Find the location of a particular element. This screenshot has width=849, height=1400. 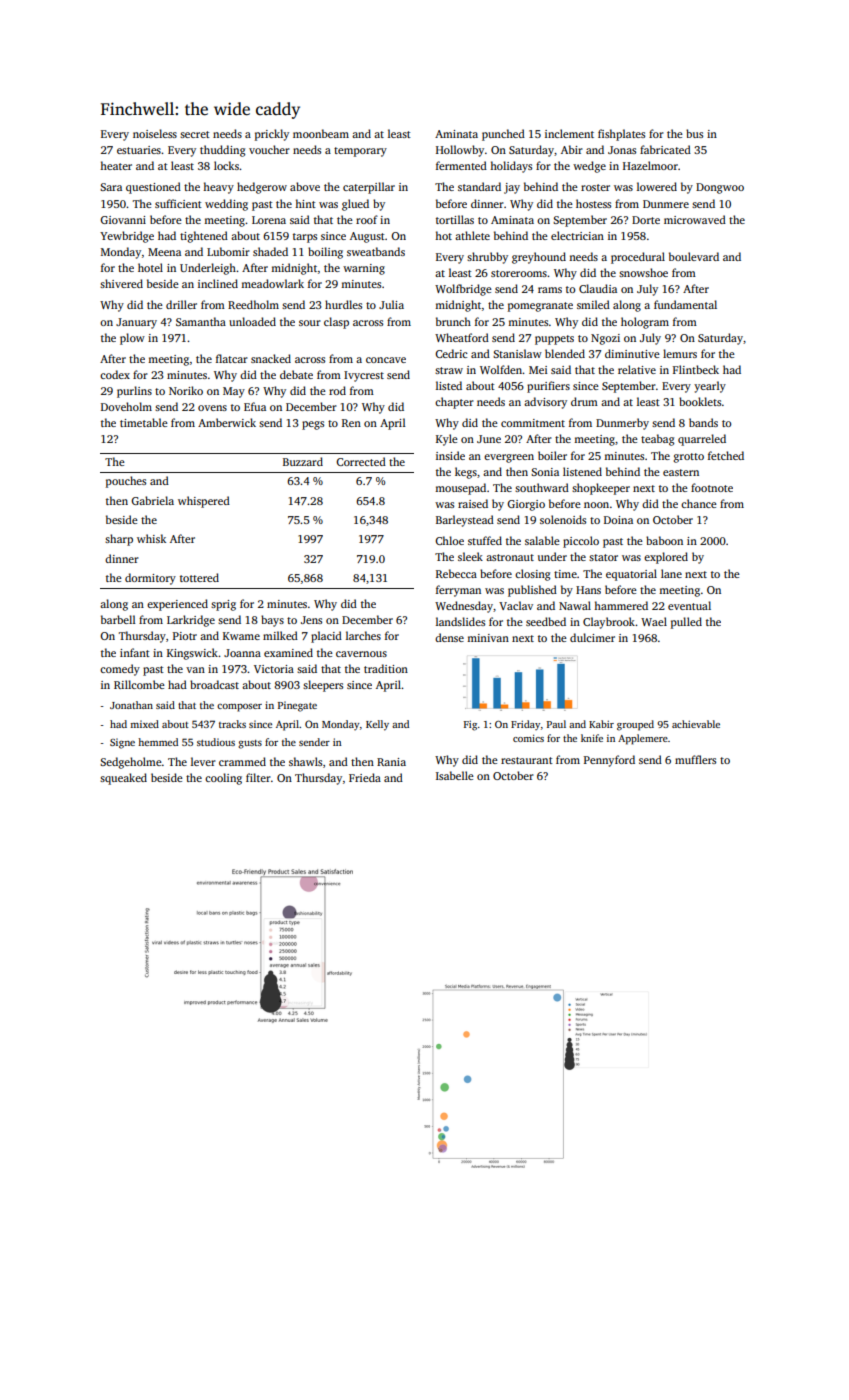

cooling is located at coordinates (223, 779).
